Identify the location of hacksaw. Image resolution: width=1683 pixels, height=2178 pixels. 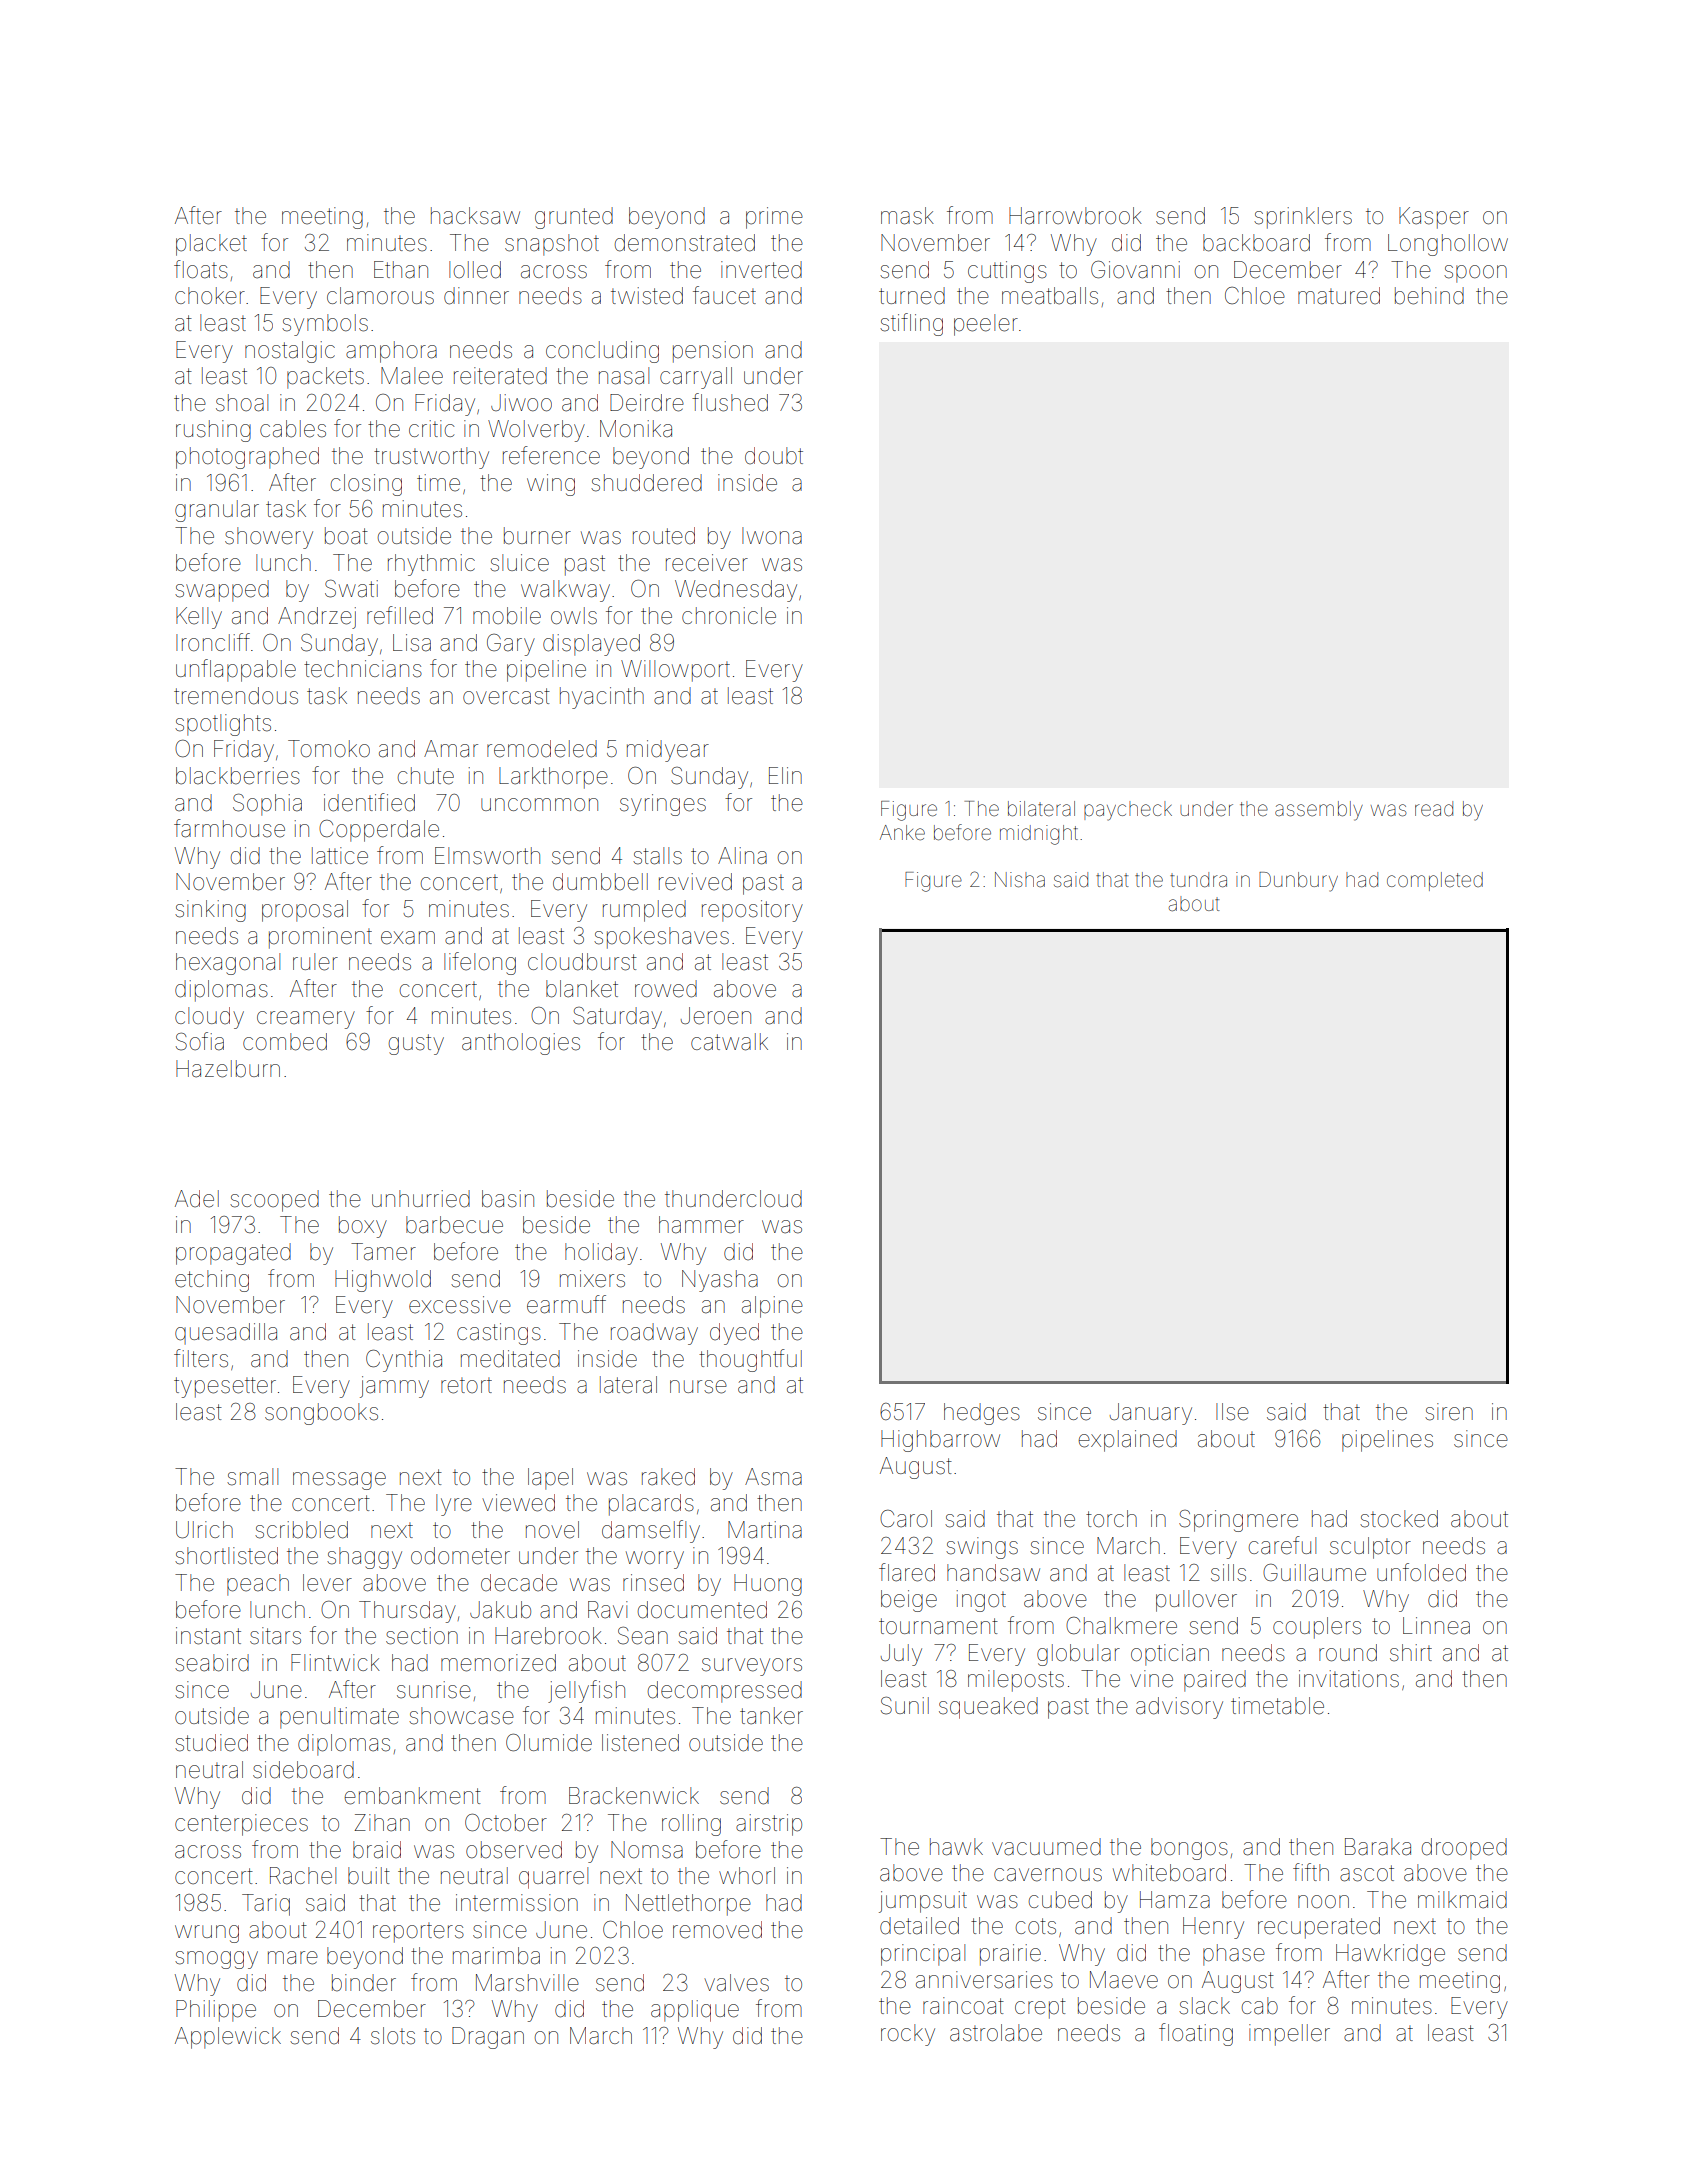
(475, 216).
